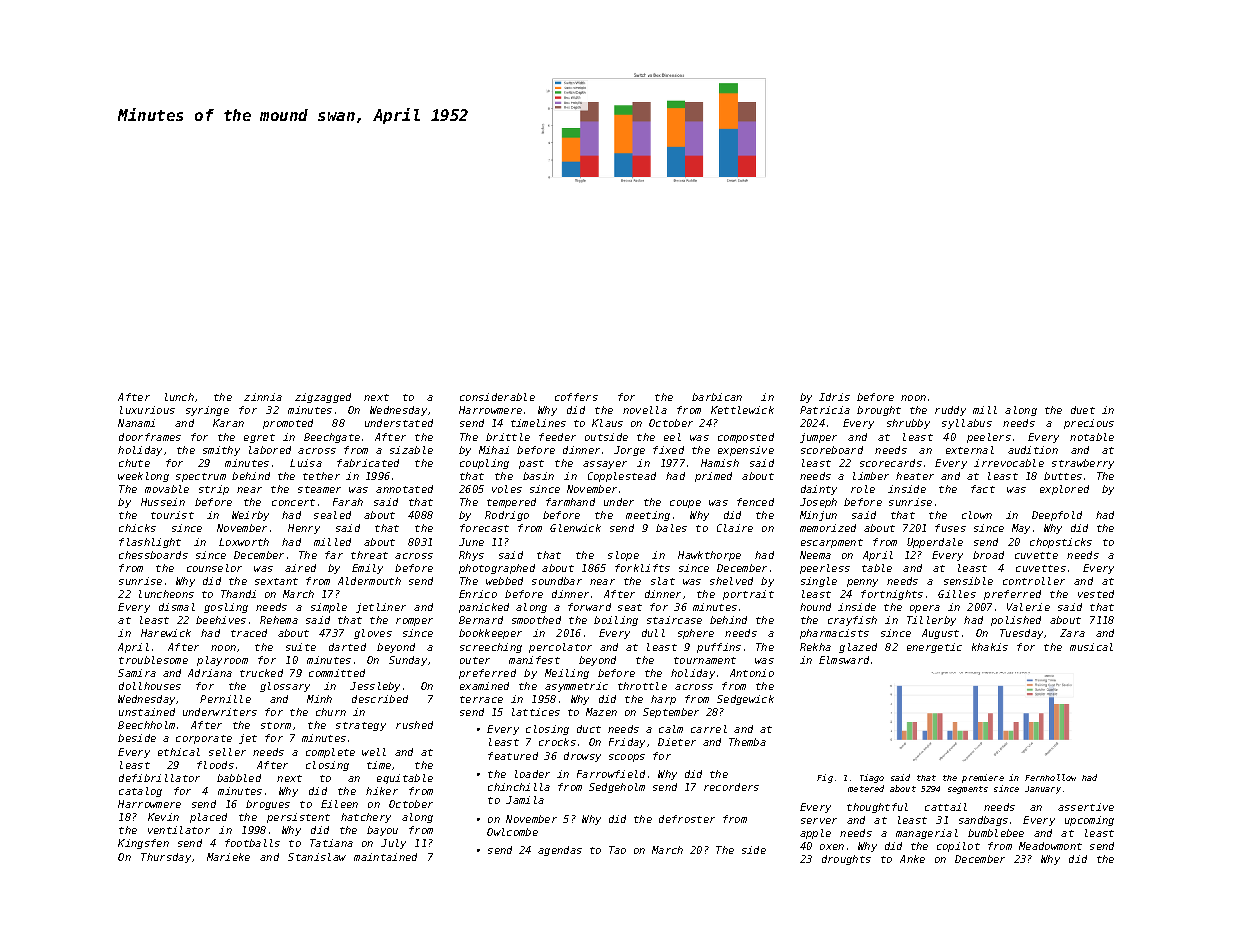 The image size is (1233, 952). Describe the element at coordinates (369, 555) in the screenshot. I see `threat` at that location.
